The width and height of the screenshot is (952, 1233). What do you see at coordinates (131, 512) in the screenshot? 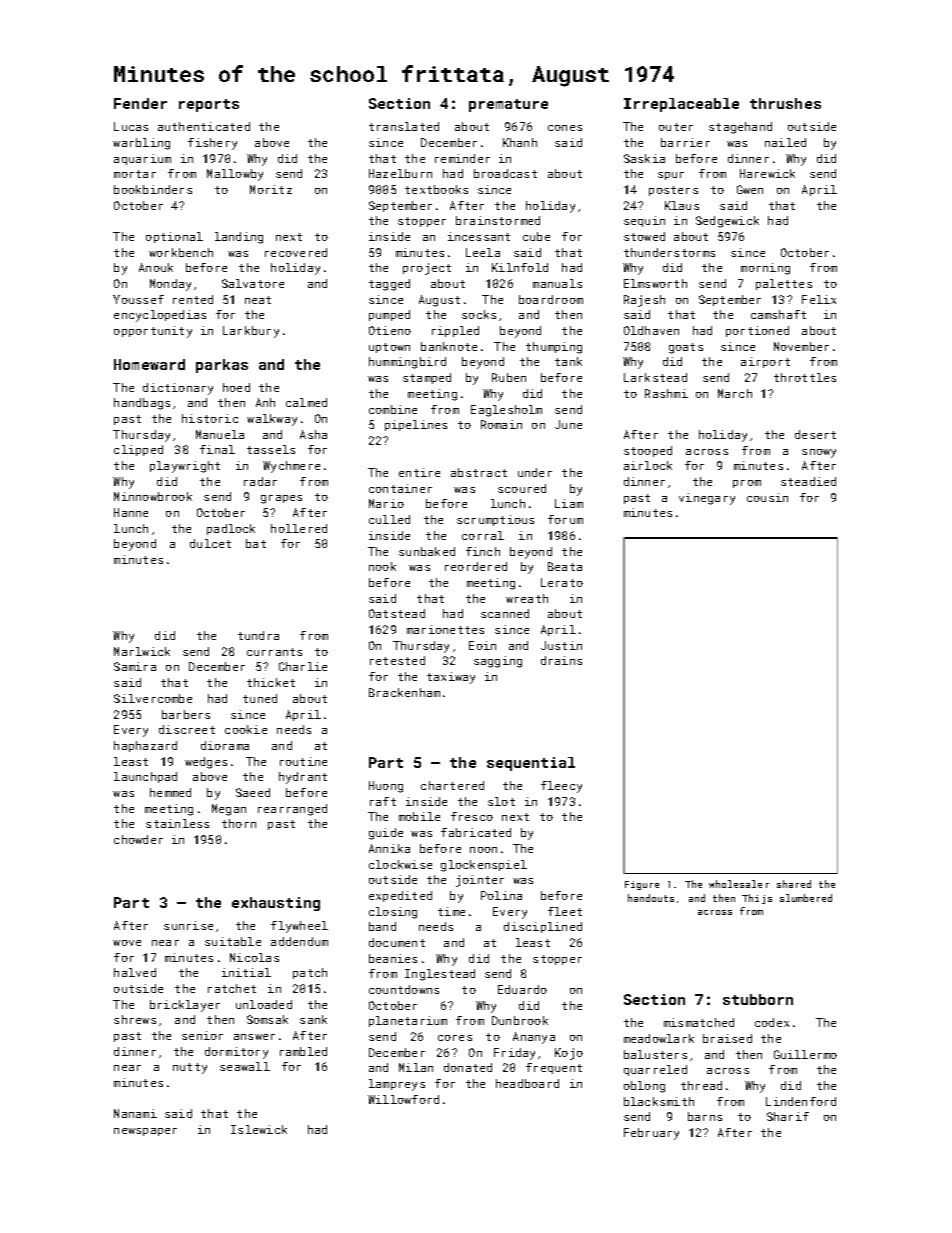
I see `Hanne` at bounding box center [131, 512].
